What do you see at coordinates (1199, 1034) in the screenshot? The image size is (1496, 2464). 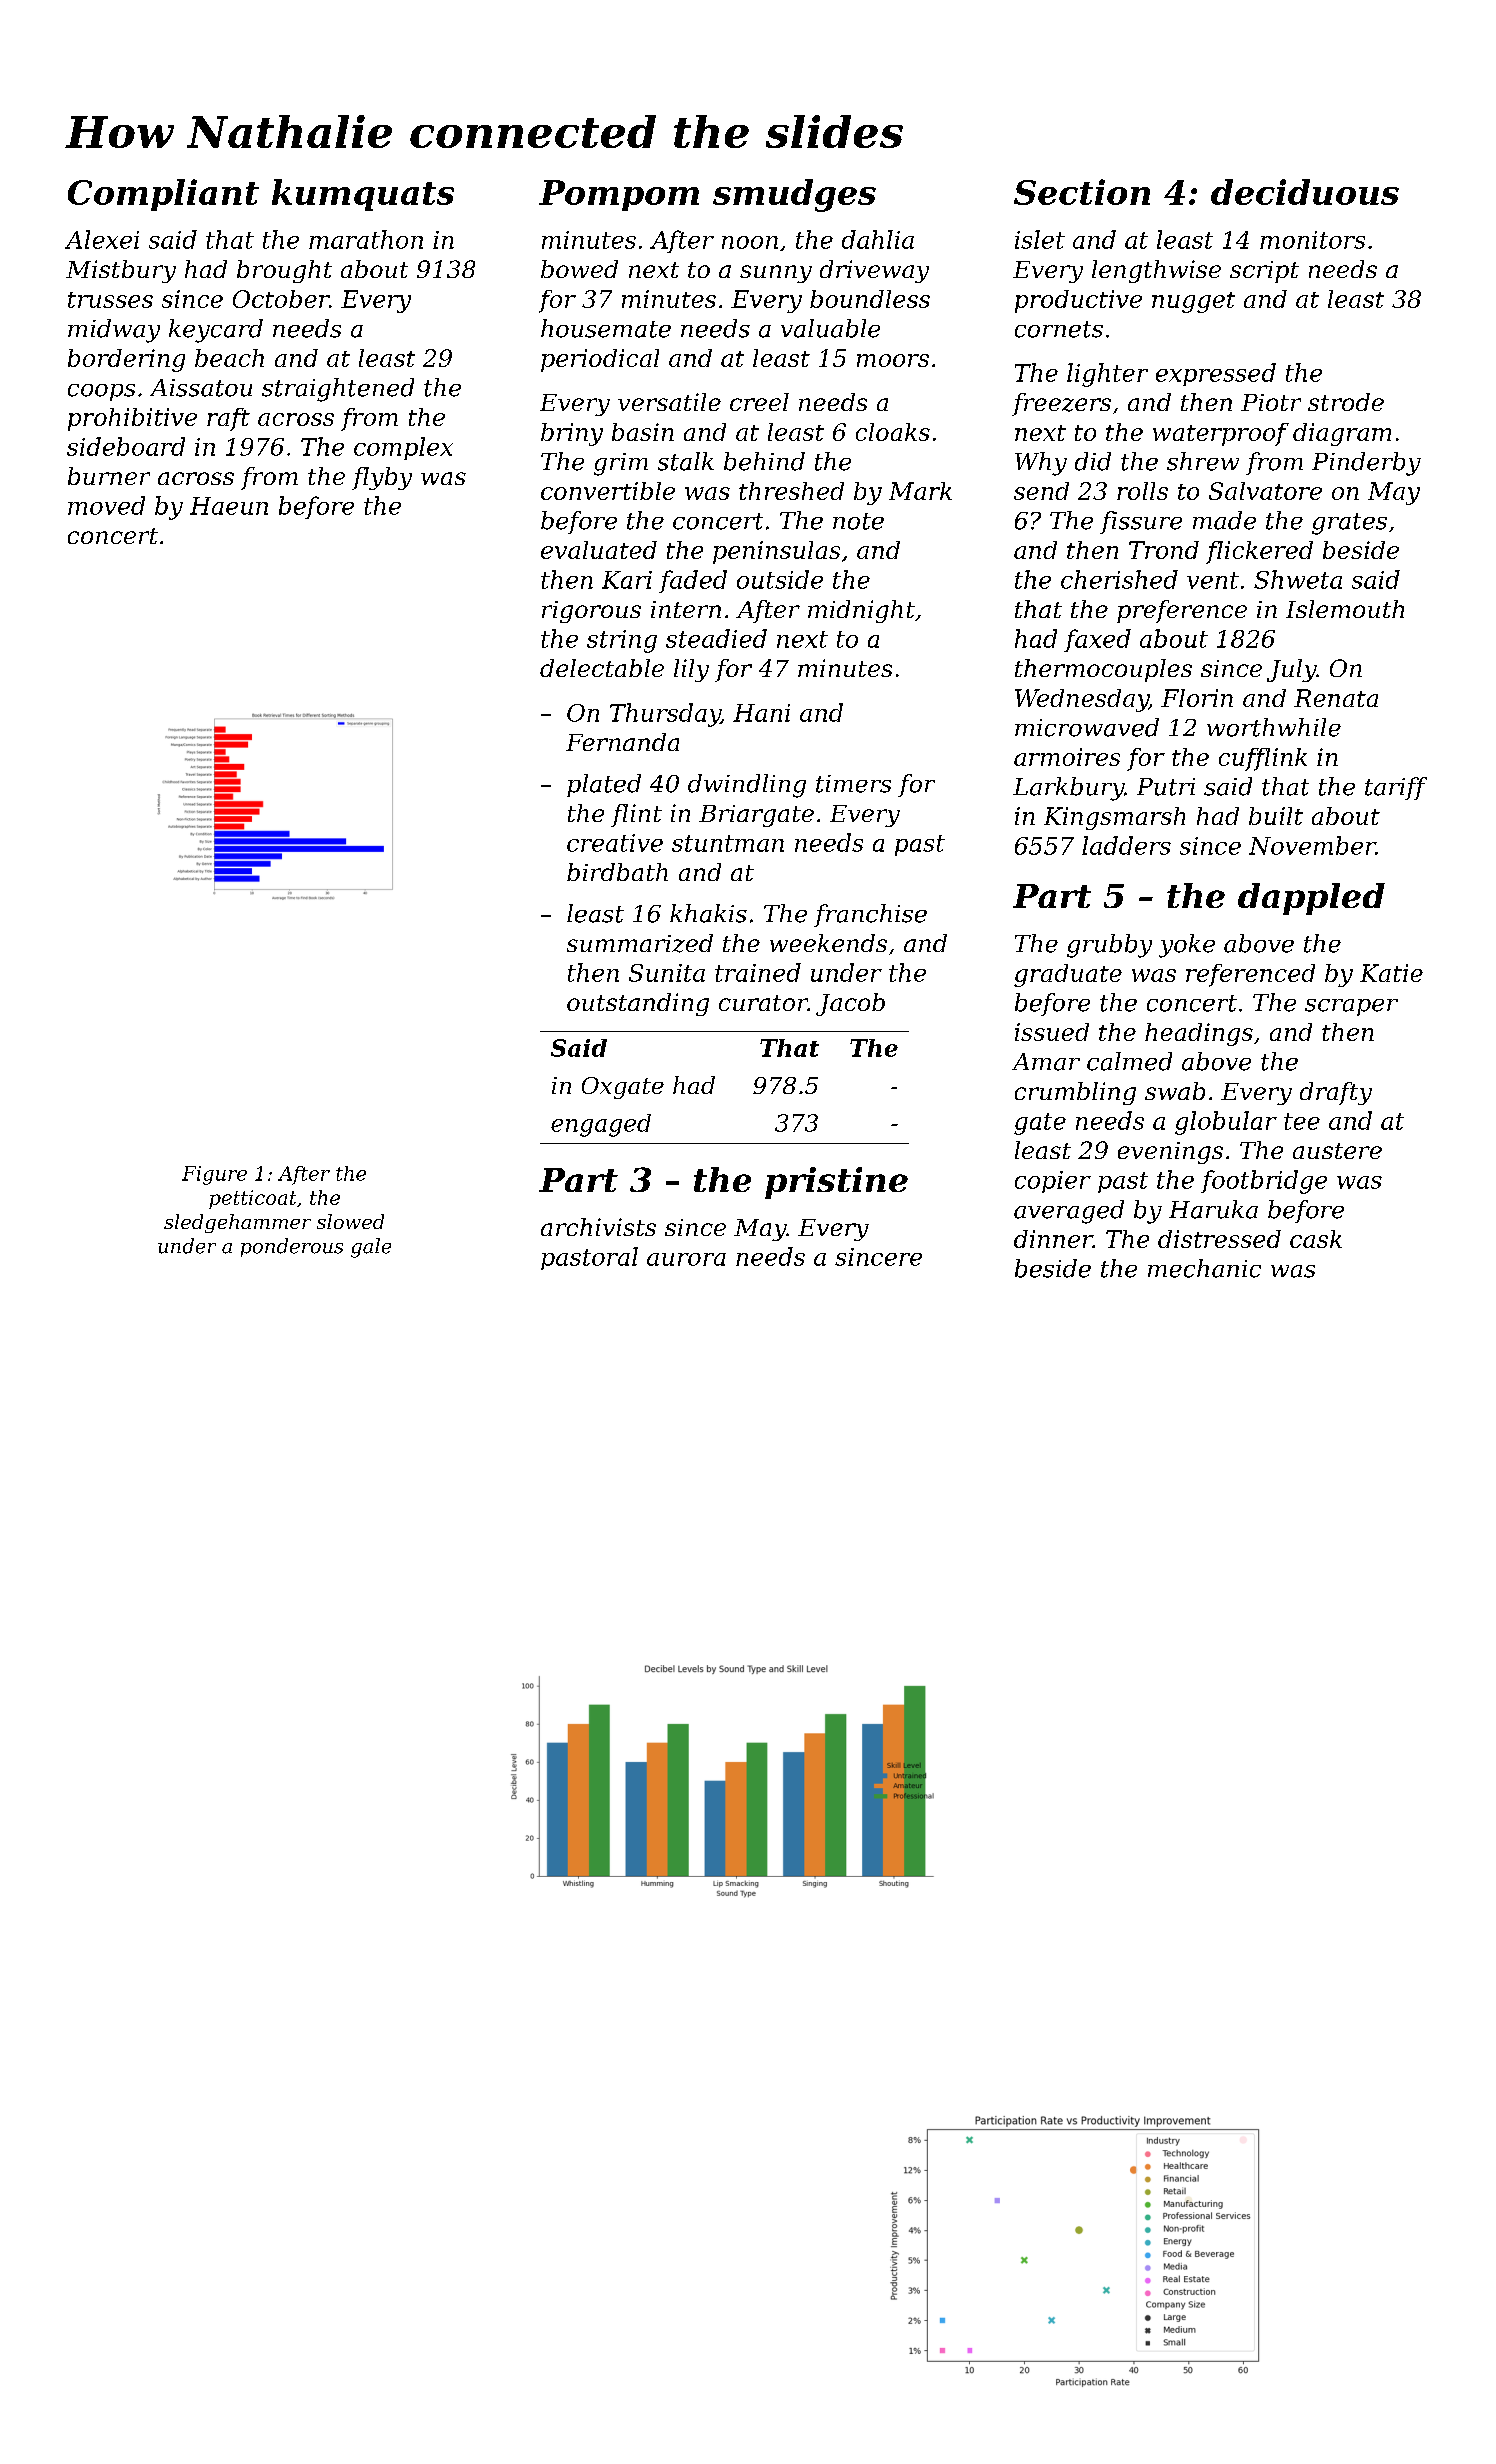 I see `headings` at bounding box center [1199, 1034].
